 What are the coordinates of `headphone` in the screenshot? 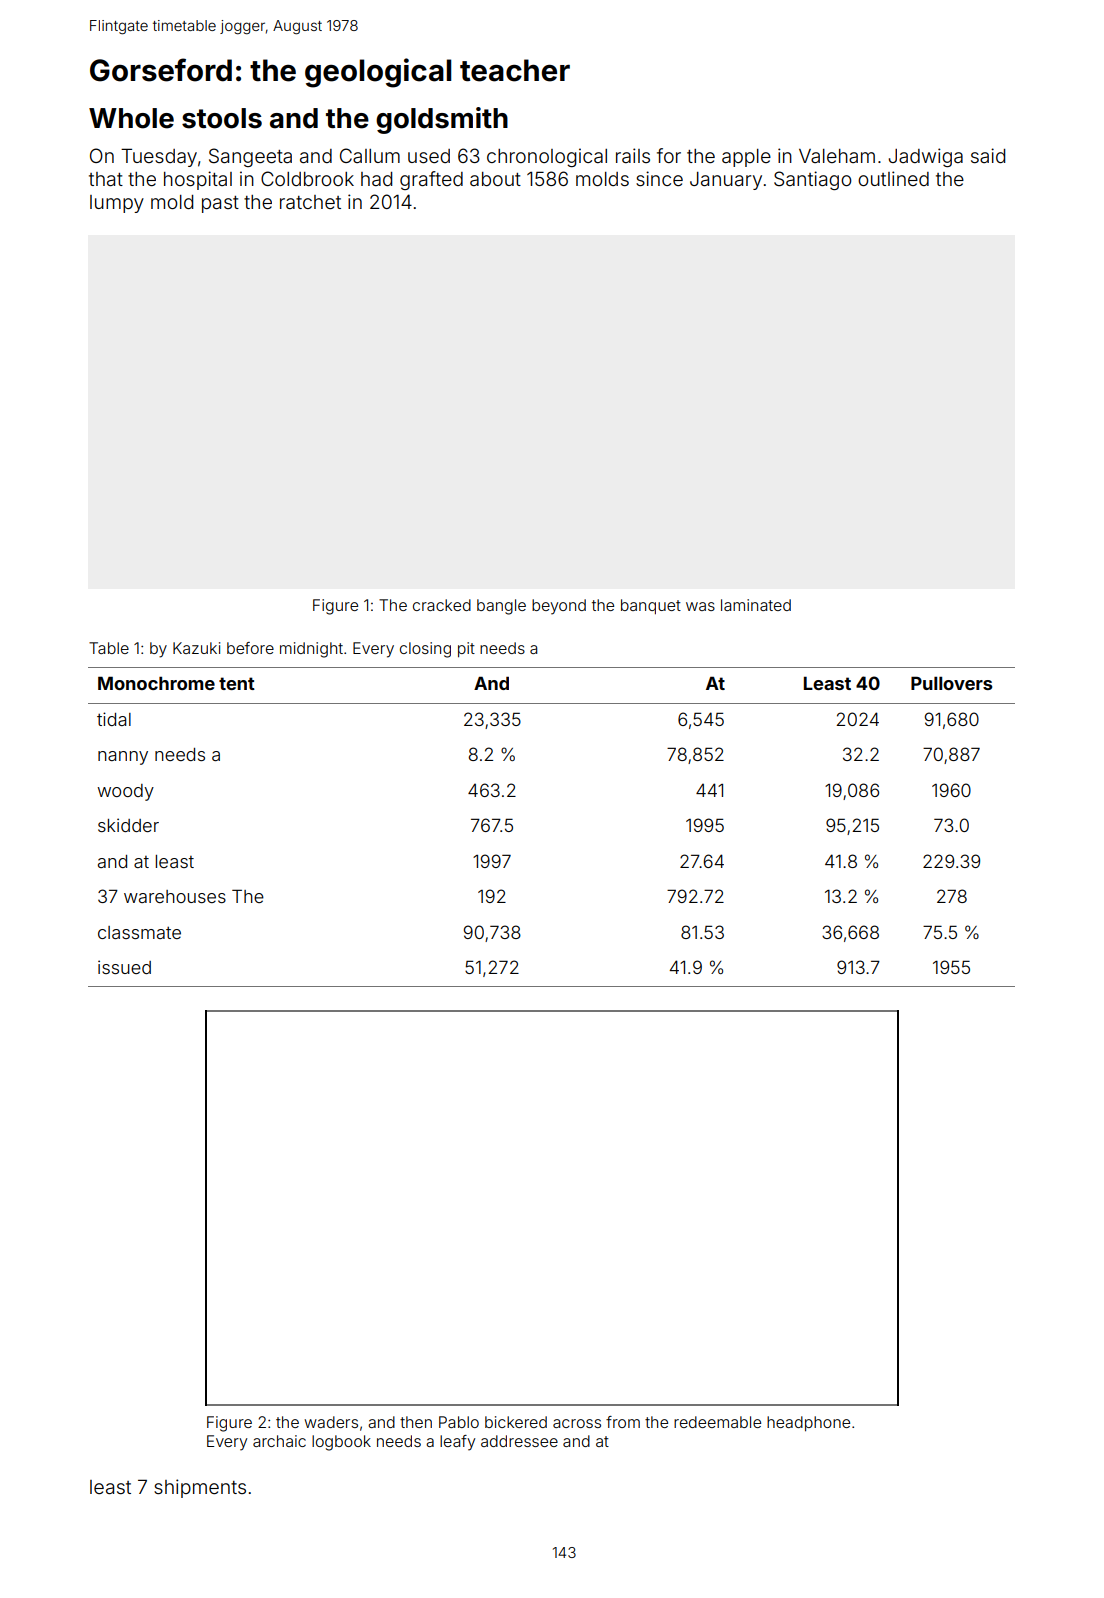 It's located at (808, 1423).
